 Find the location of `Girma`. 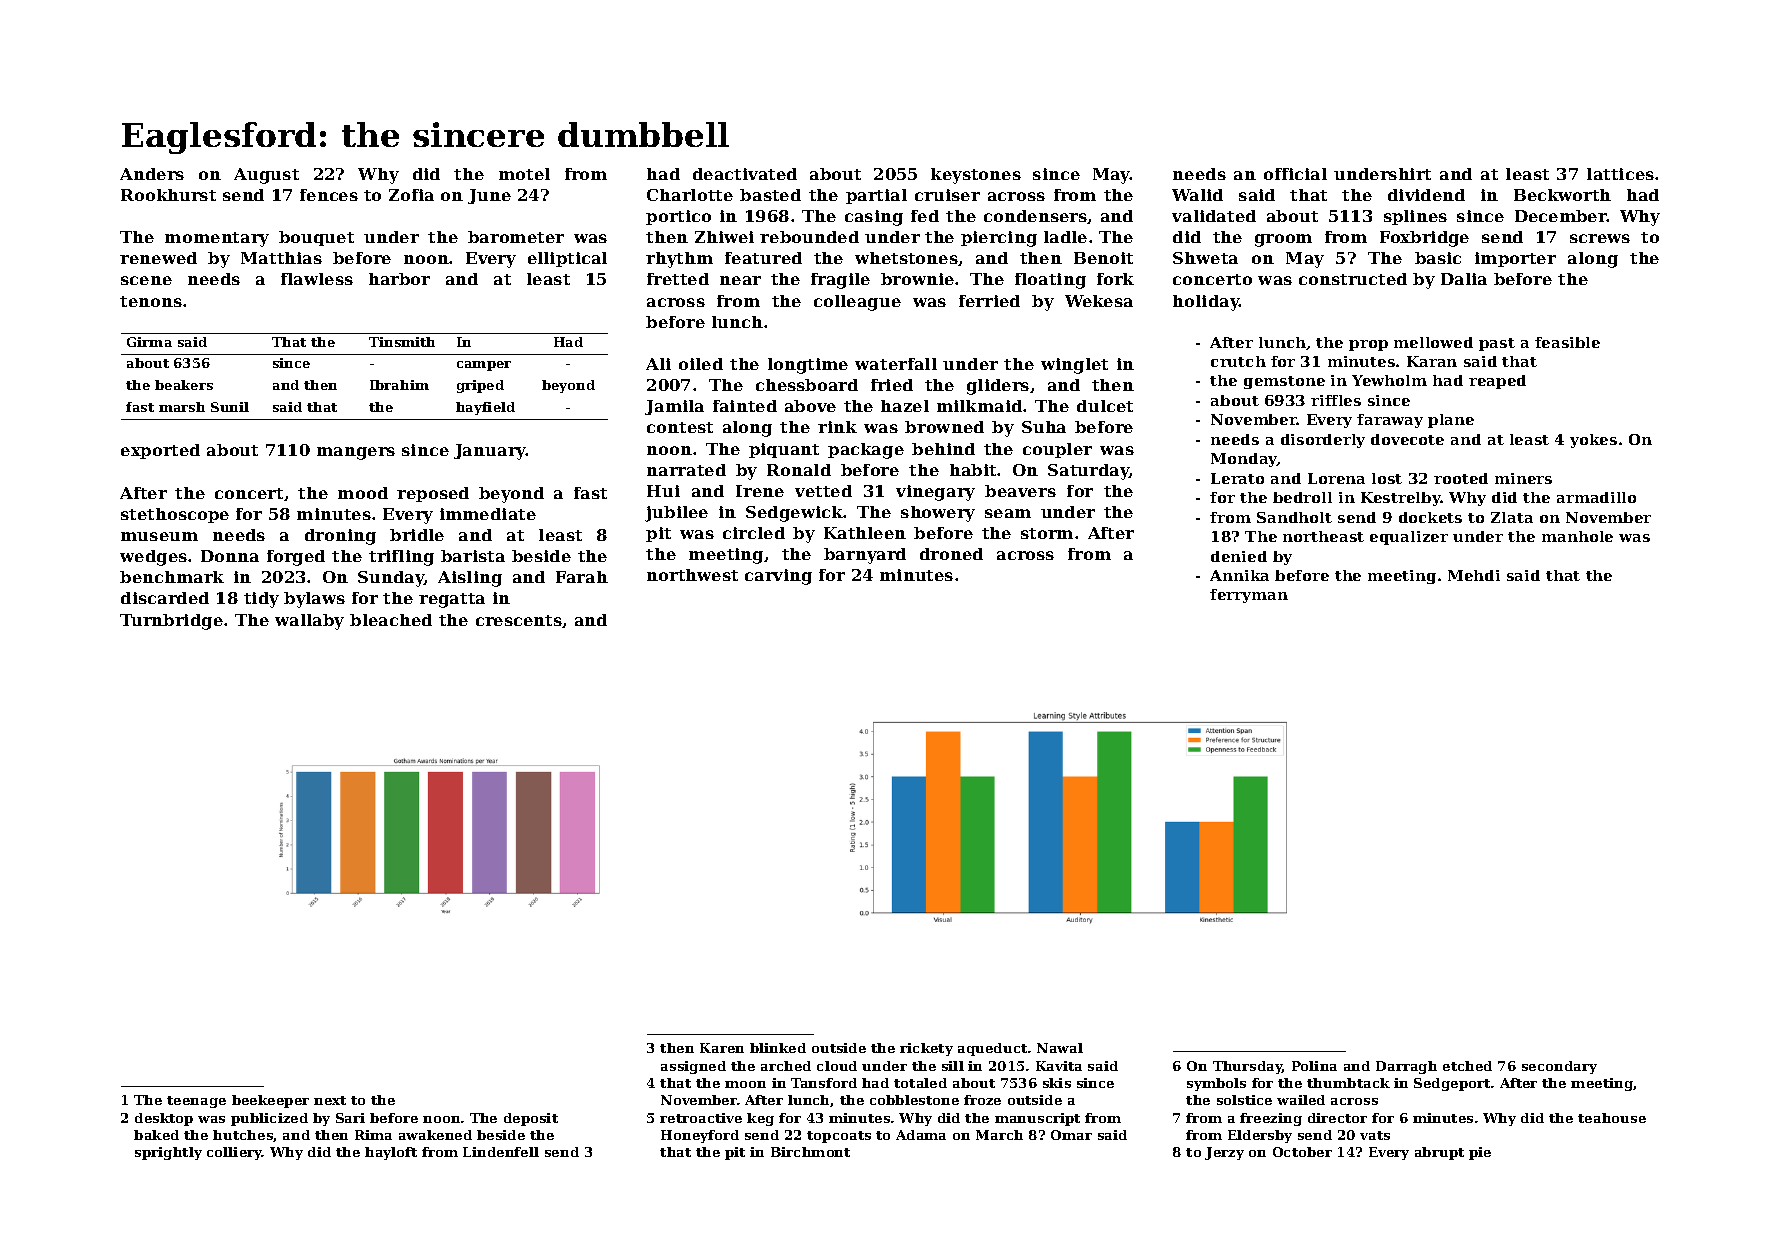

Girma is located at coordinates (149, 342).
